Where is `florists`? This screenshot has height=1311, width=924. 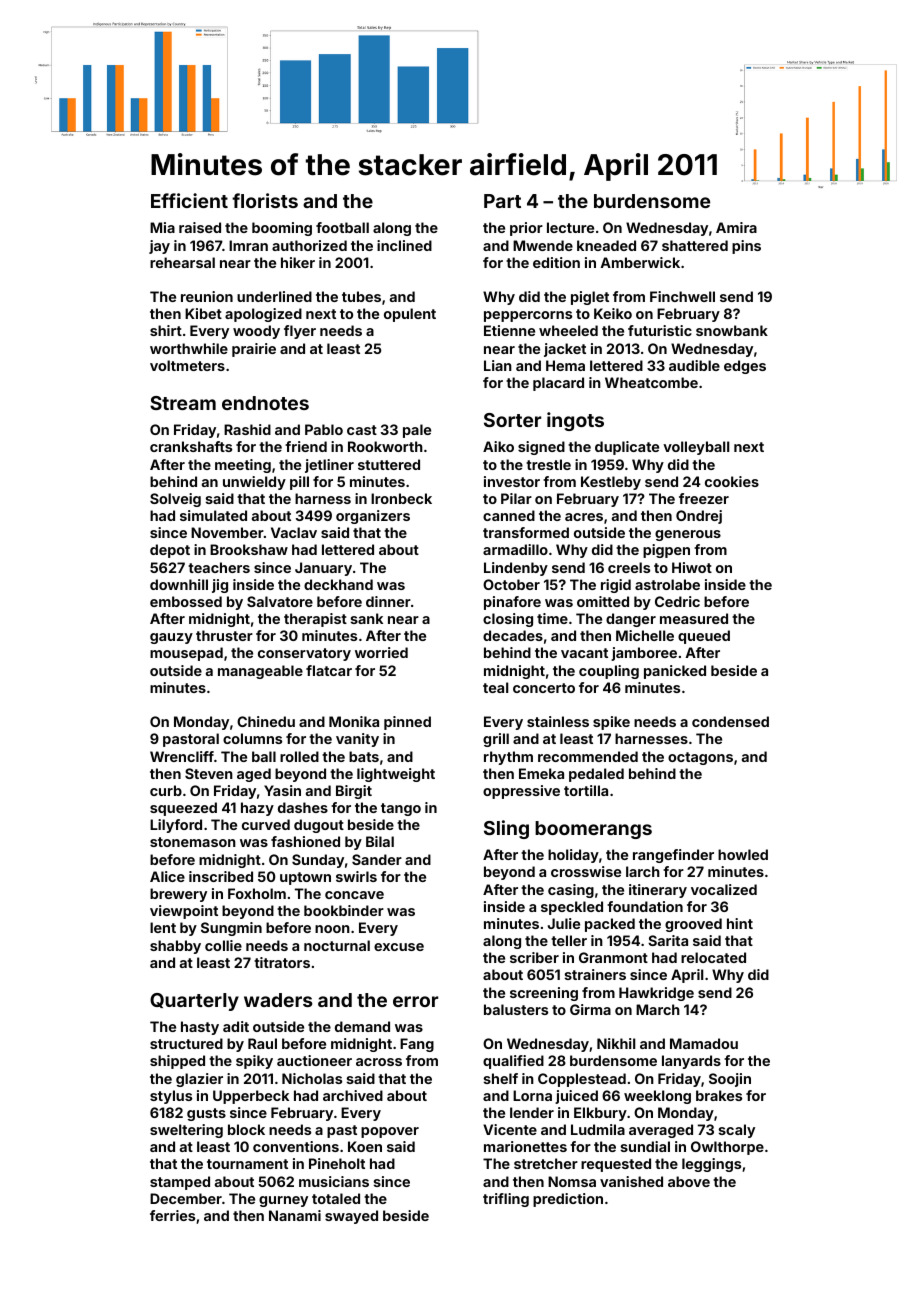
florists is located at coordinates (265, 200).
